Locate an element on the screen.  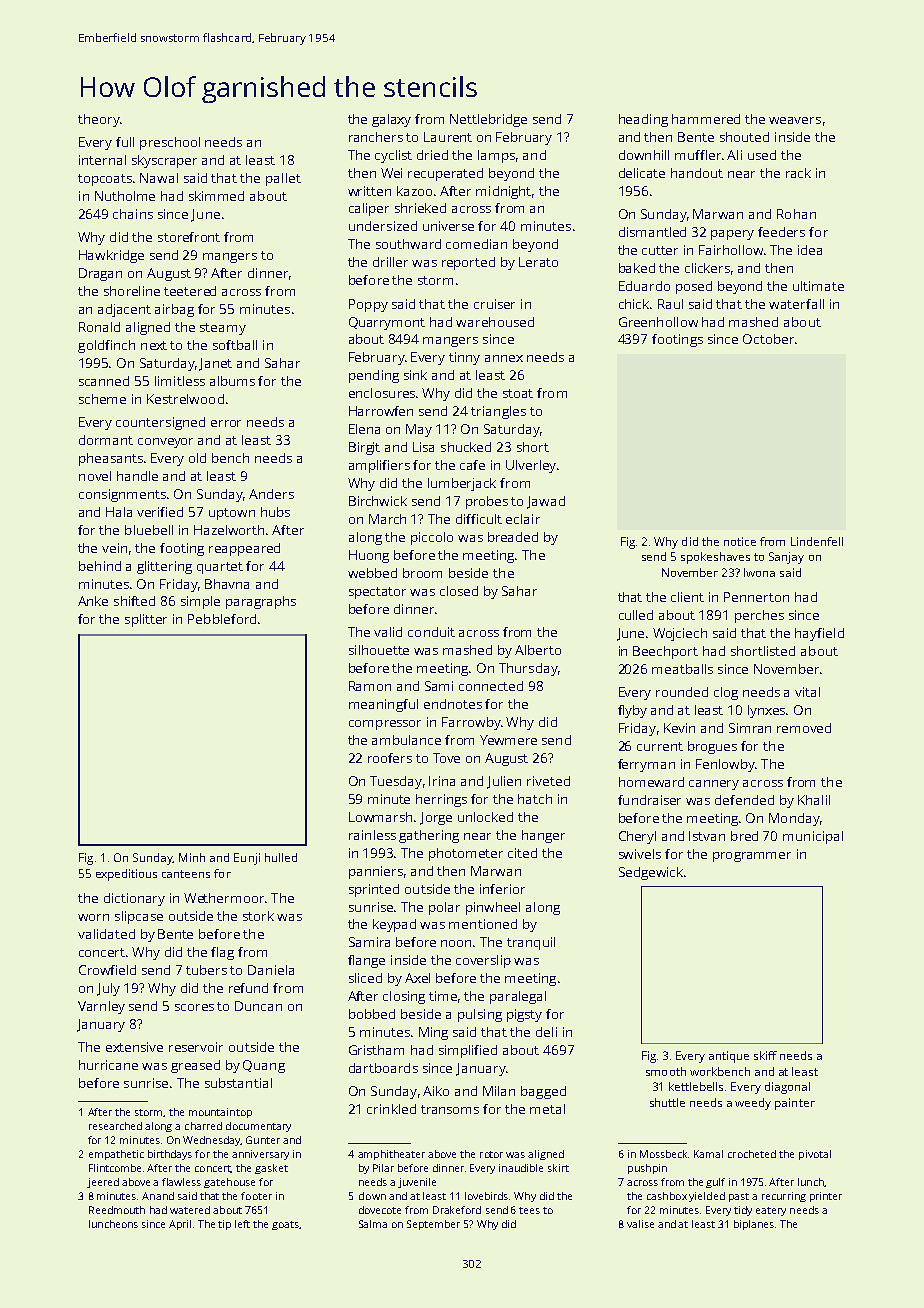
galaxy is located at coordinates (391, 120).
